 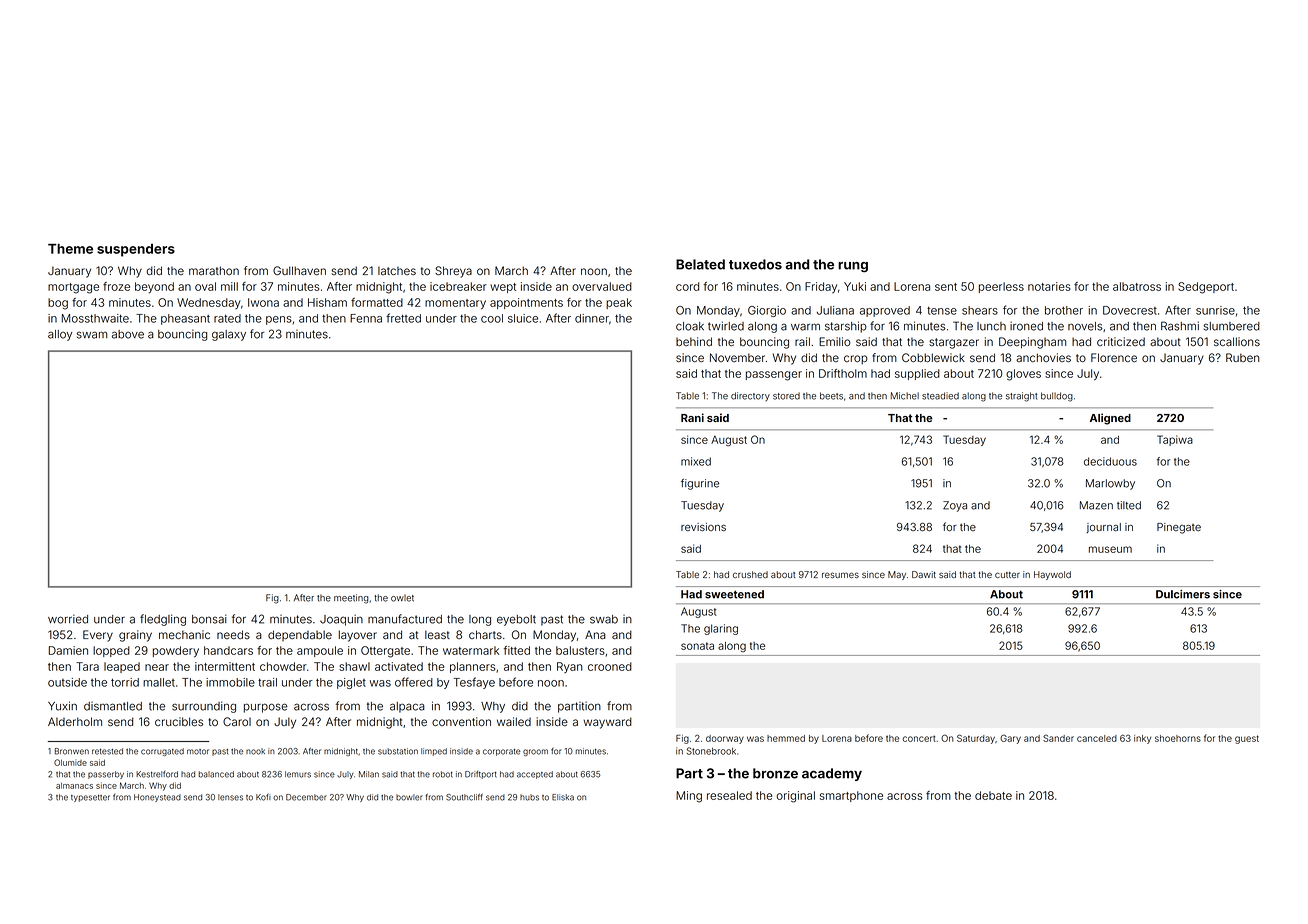 I want to click on Ming, so click(x=689, y=797).
